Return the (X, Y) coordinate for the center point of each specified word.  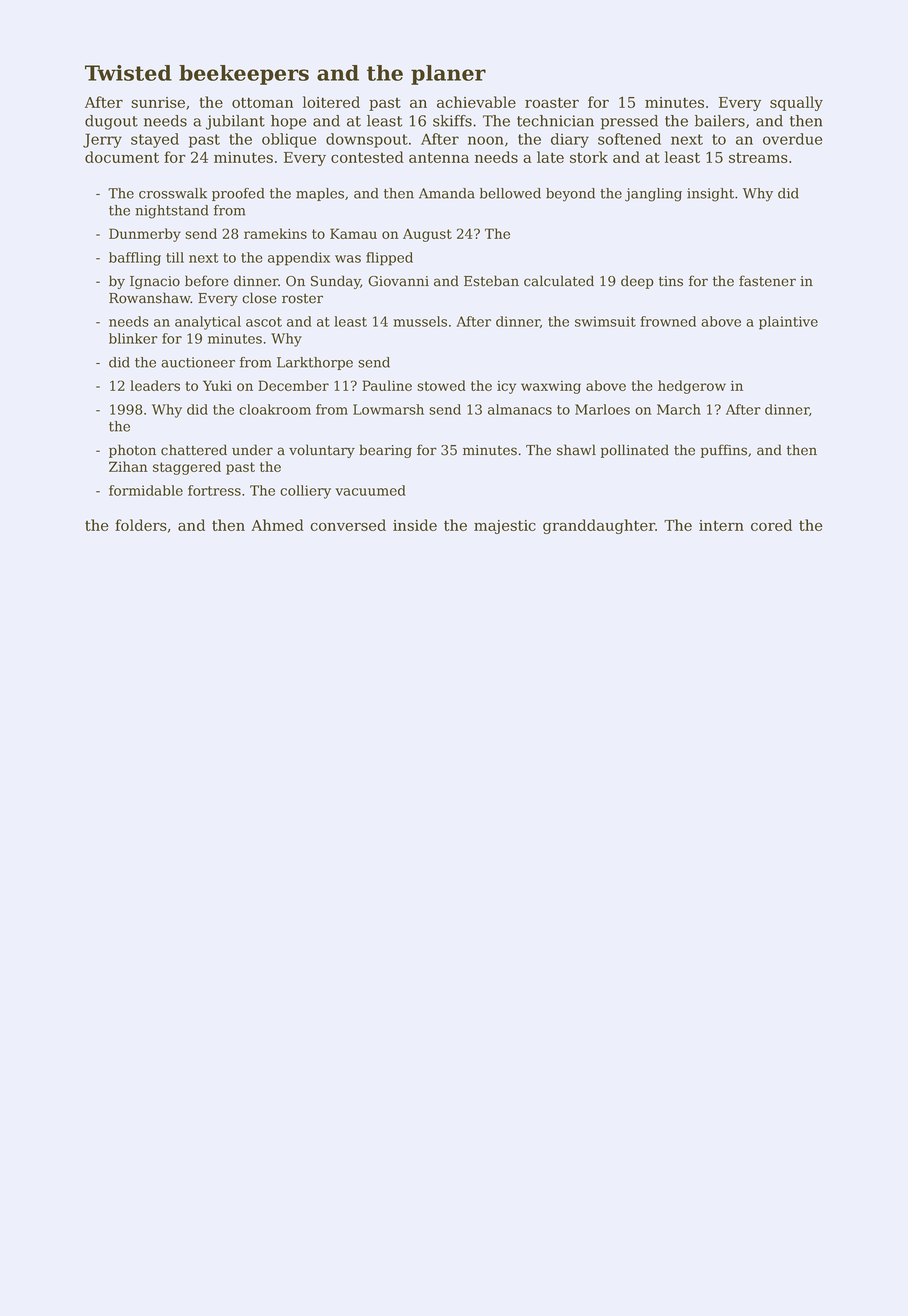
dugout (111, 122)
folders (141, 525)
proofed (238, 194)
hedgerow (692, 387)
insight (710, 195)
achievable (476, 102)
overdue (792, 139)
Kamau (353, 233)
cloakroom (275, 409)
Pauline (387, 385)
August (427, 235)
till (175, 257)
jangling (653, 195)
